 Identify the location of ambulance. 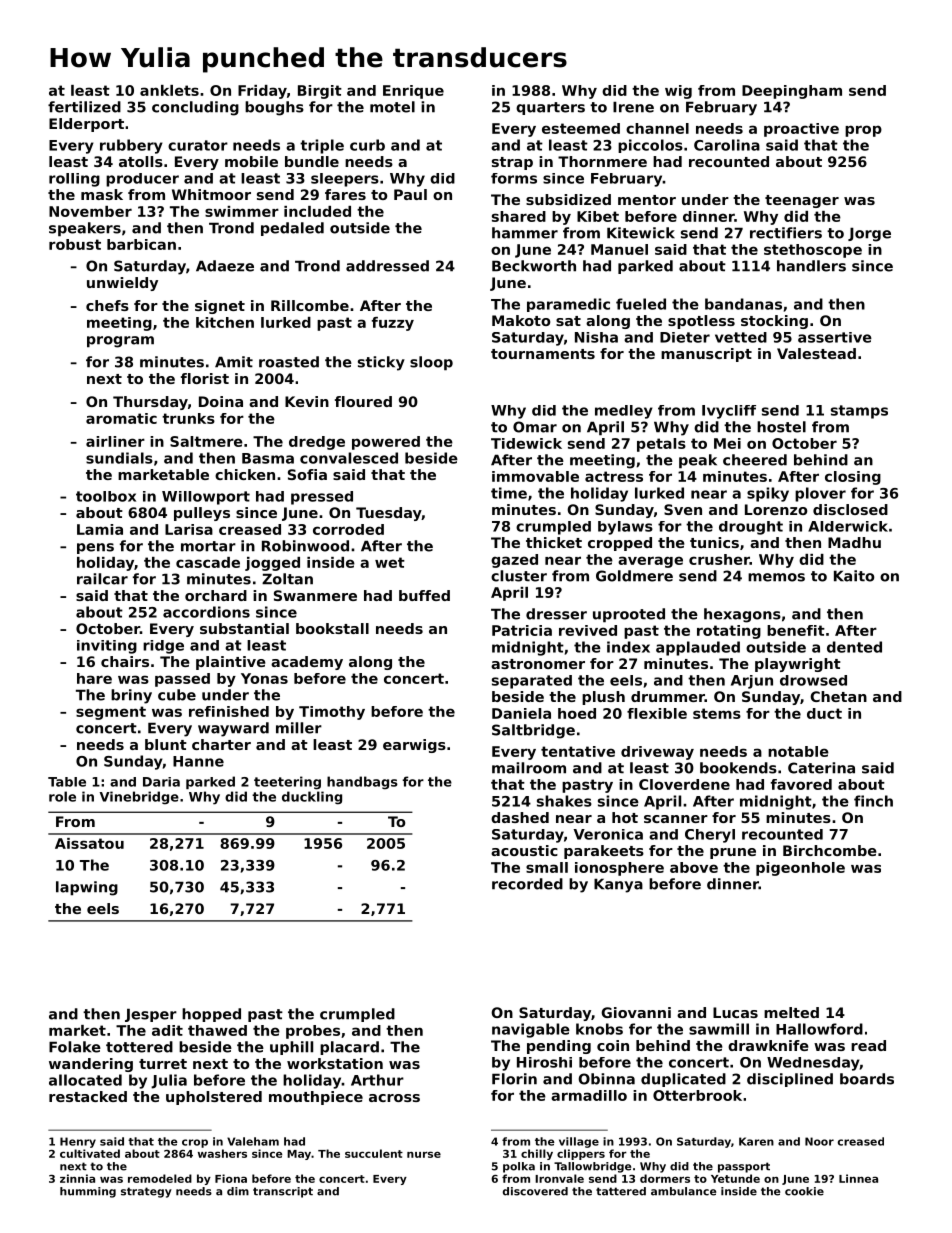
(683, 1191).
